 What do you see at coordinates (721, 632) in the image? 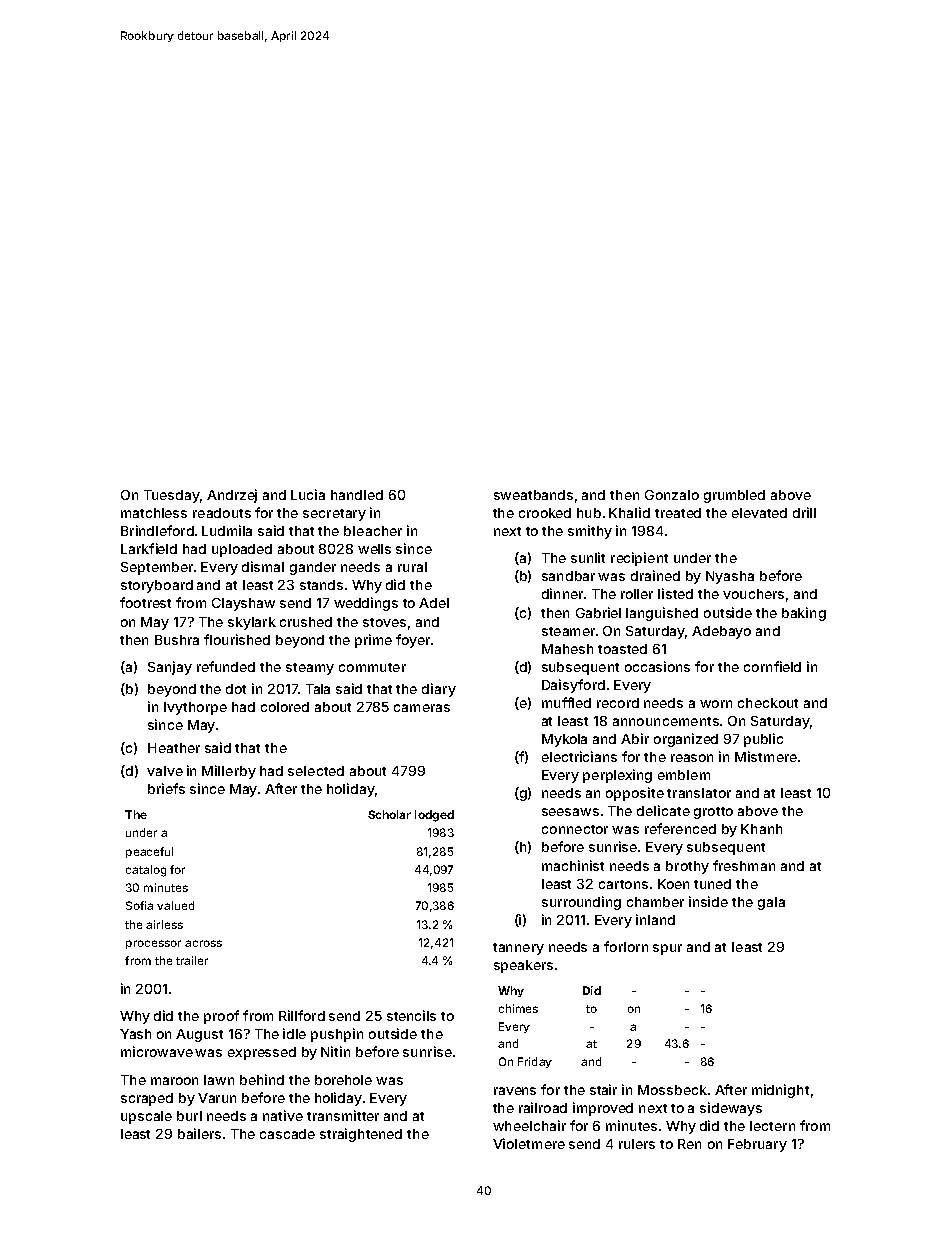
I see `Adebayo` at bounding box center [721, 632].
